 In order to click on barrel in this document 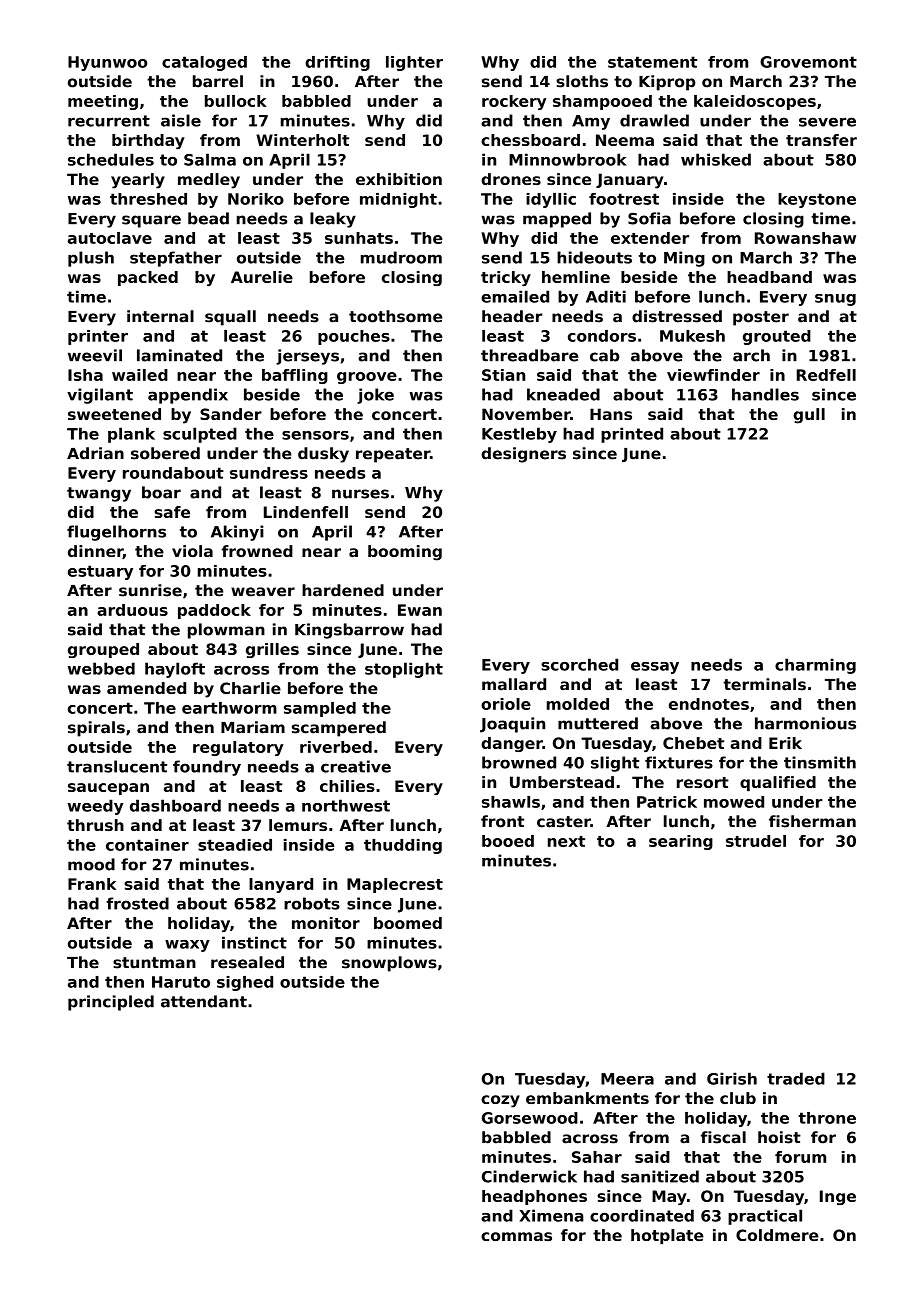, I will do `click(218, 81)`.
